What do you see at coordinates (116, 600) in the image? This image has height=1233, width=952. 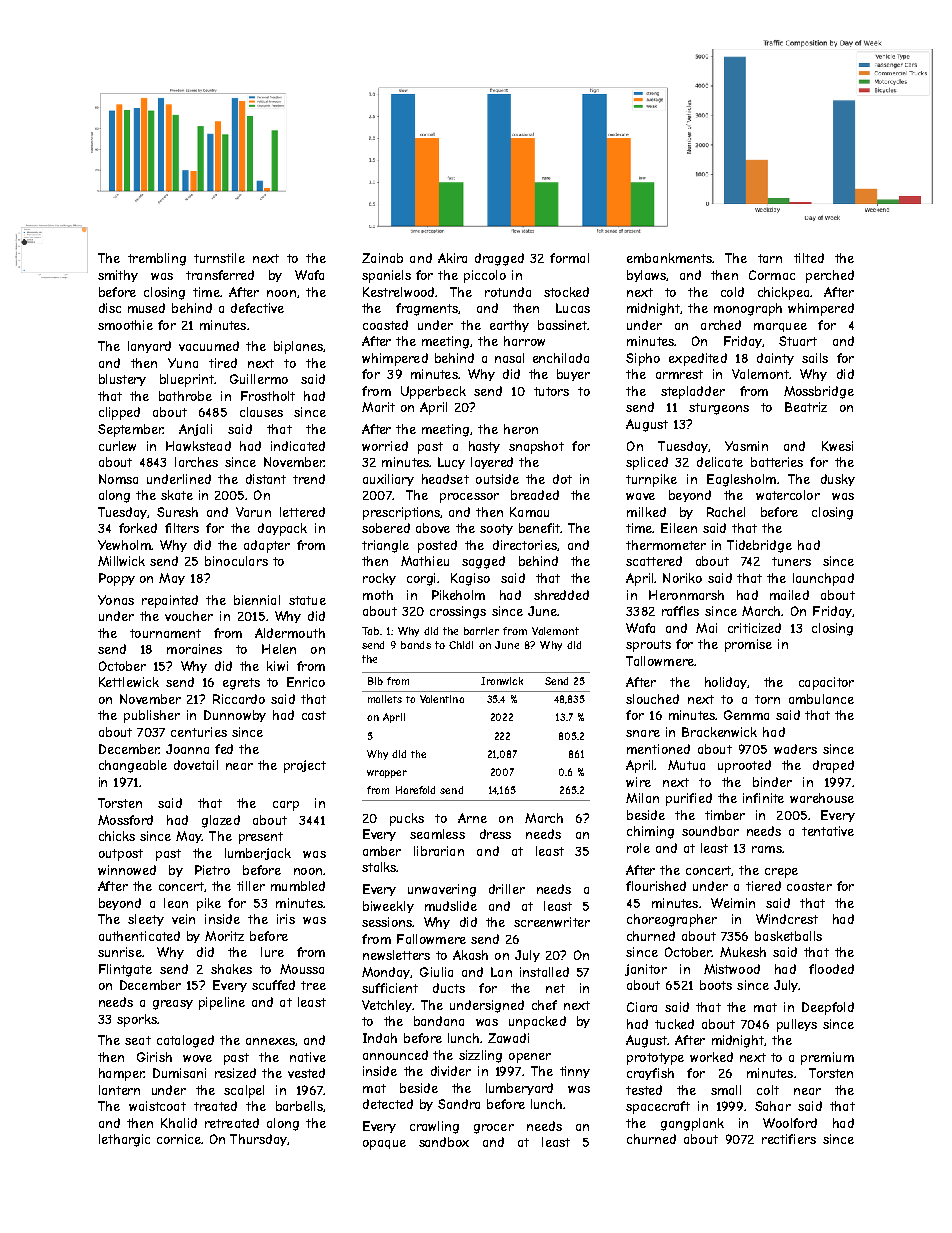 I see `Yonas` at bounding box center [116, 600].
